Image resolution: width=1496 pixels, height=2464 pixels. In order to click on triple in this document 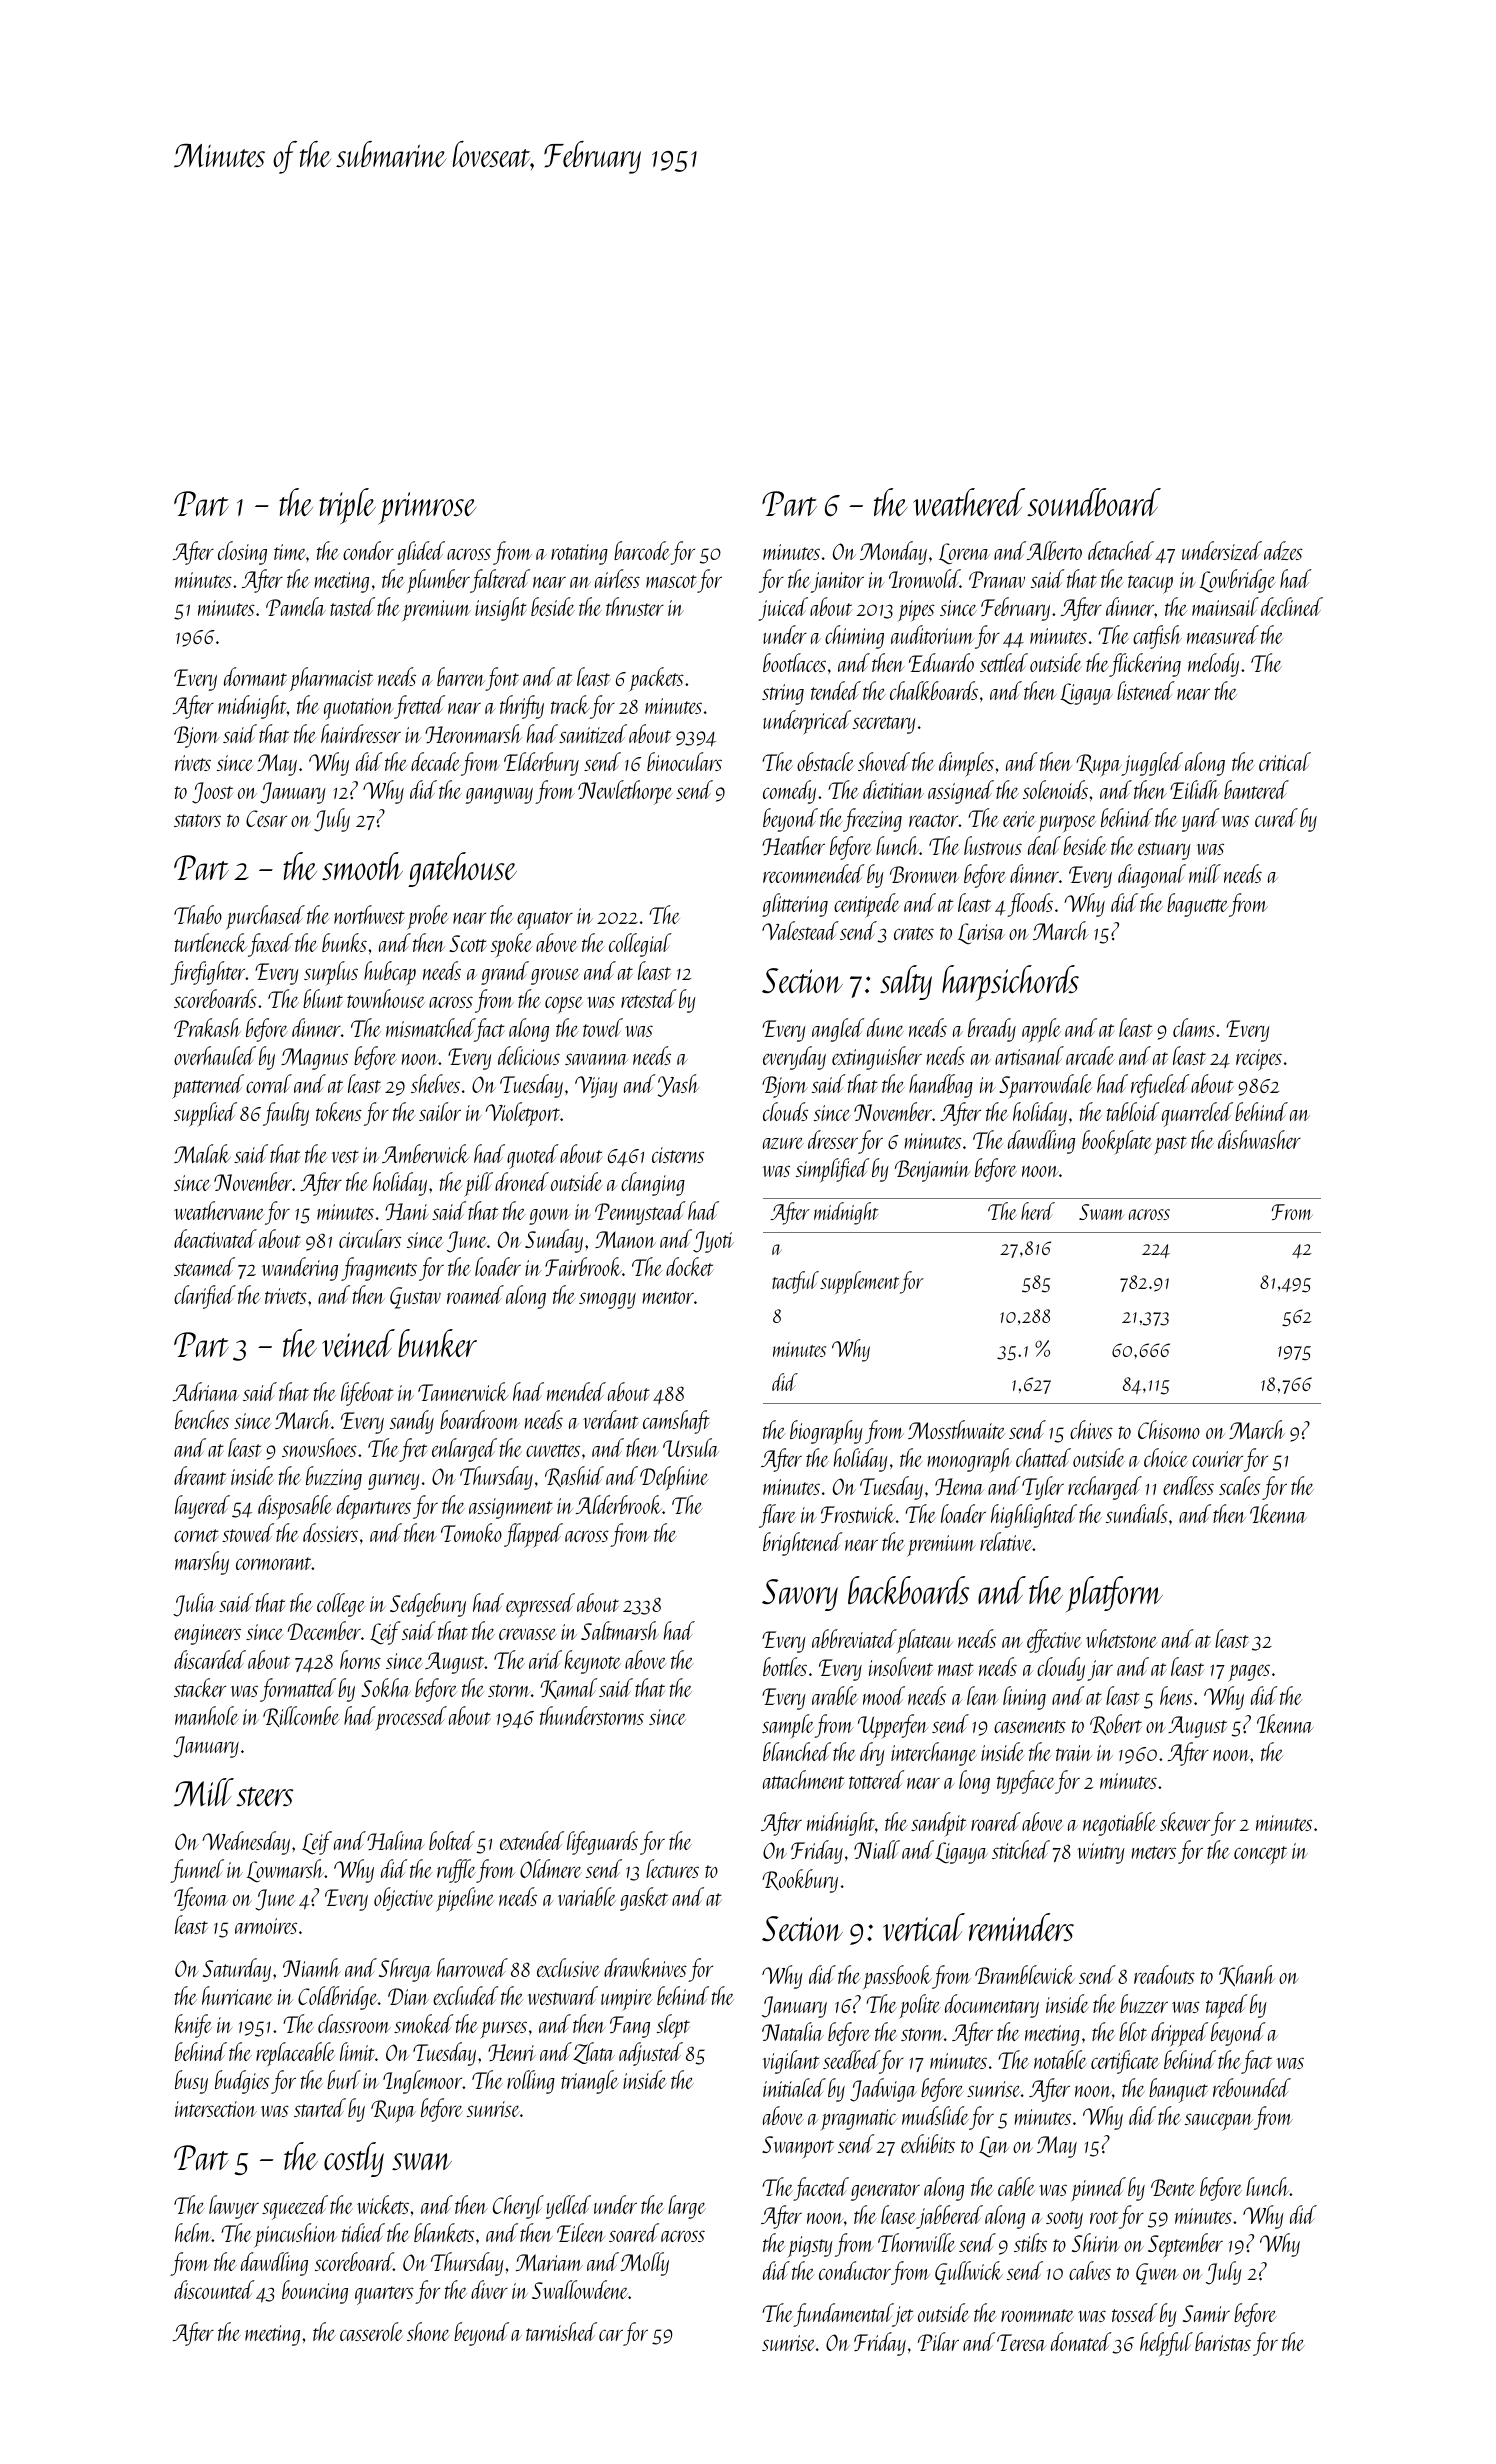, I will do `click(347, 506)`.
